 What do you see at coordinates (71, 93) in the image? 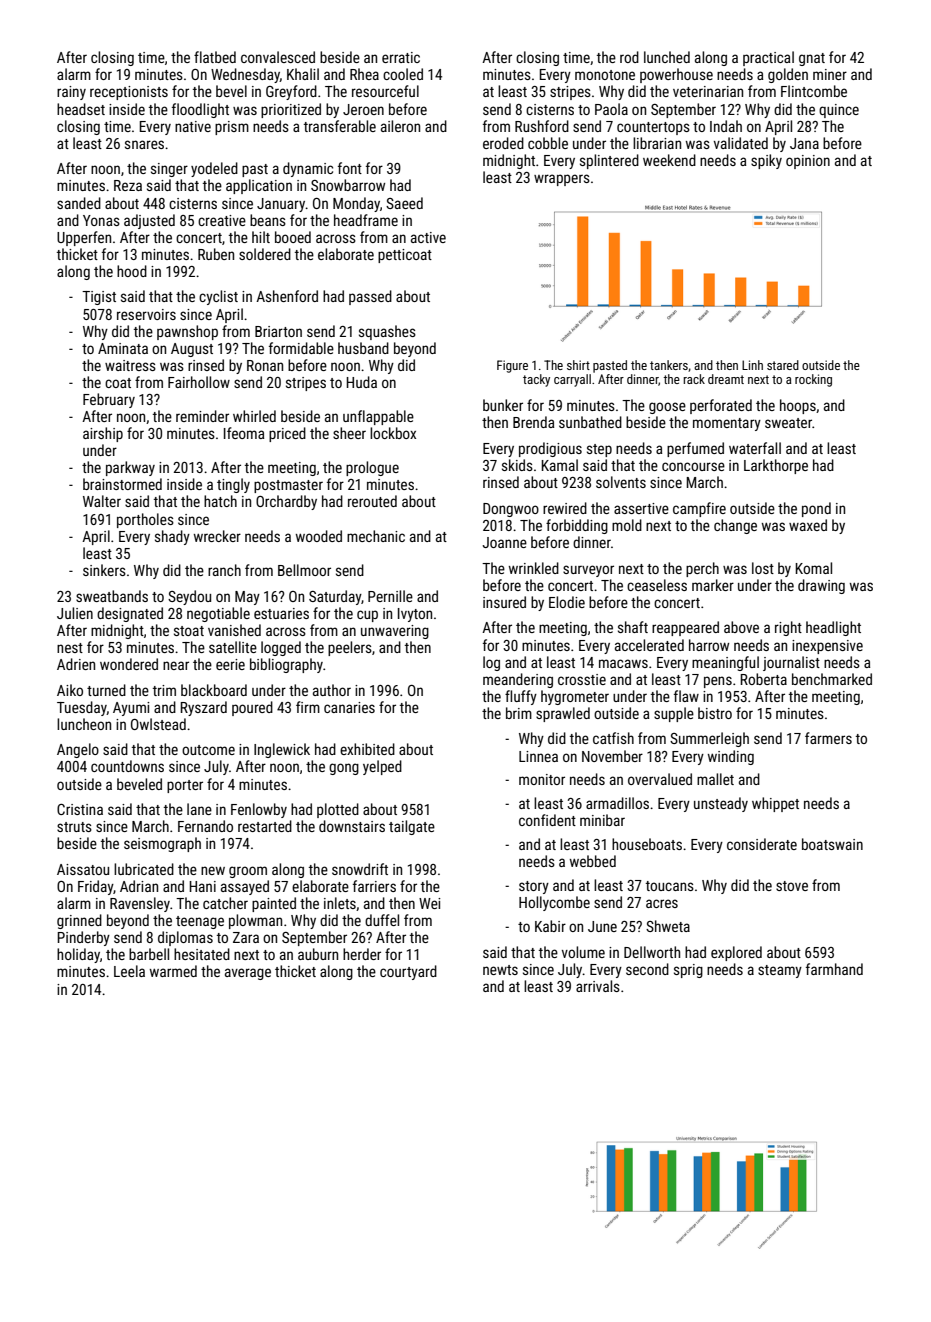
I see `rainy` at bounding box center [71, 93].
